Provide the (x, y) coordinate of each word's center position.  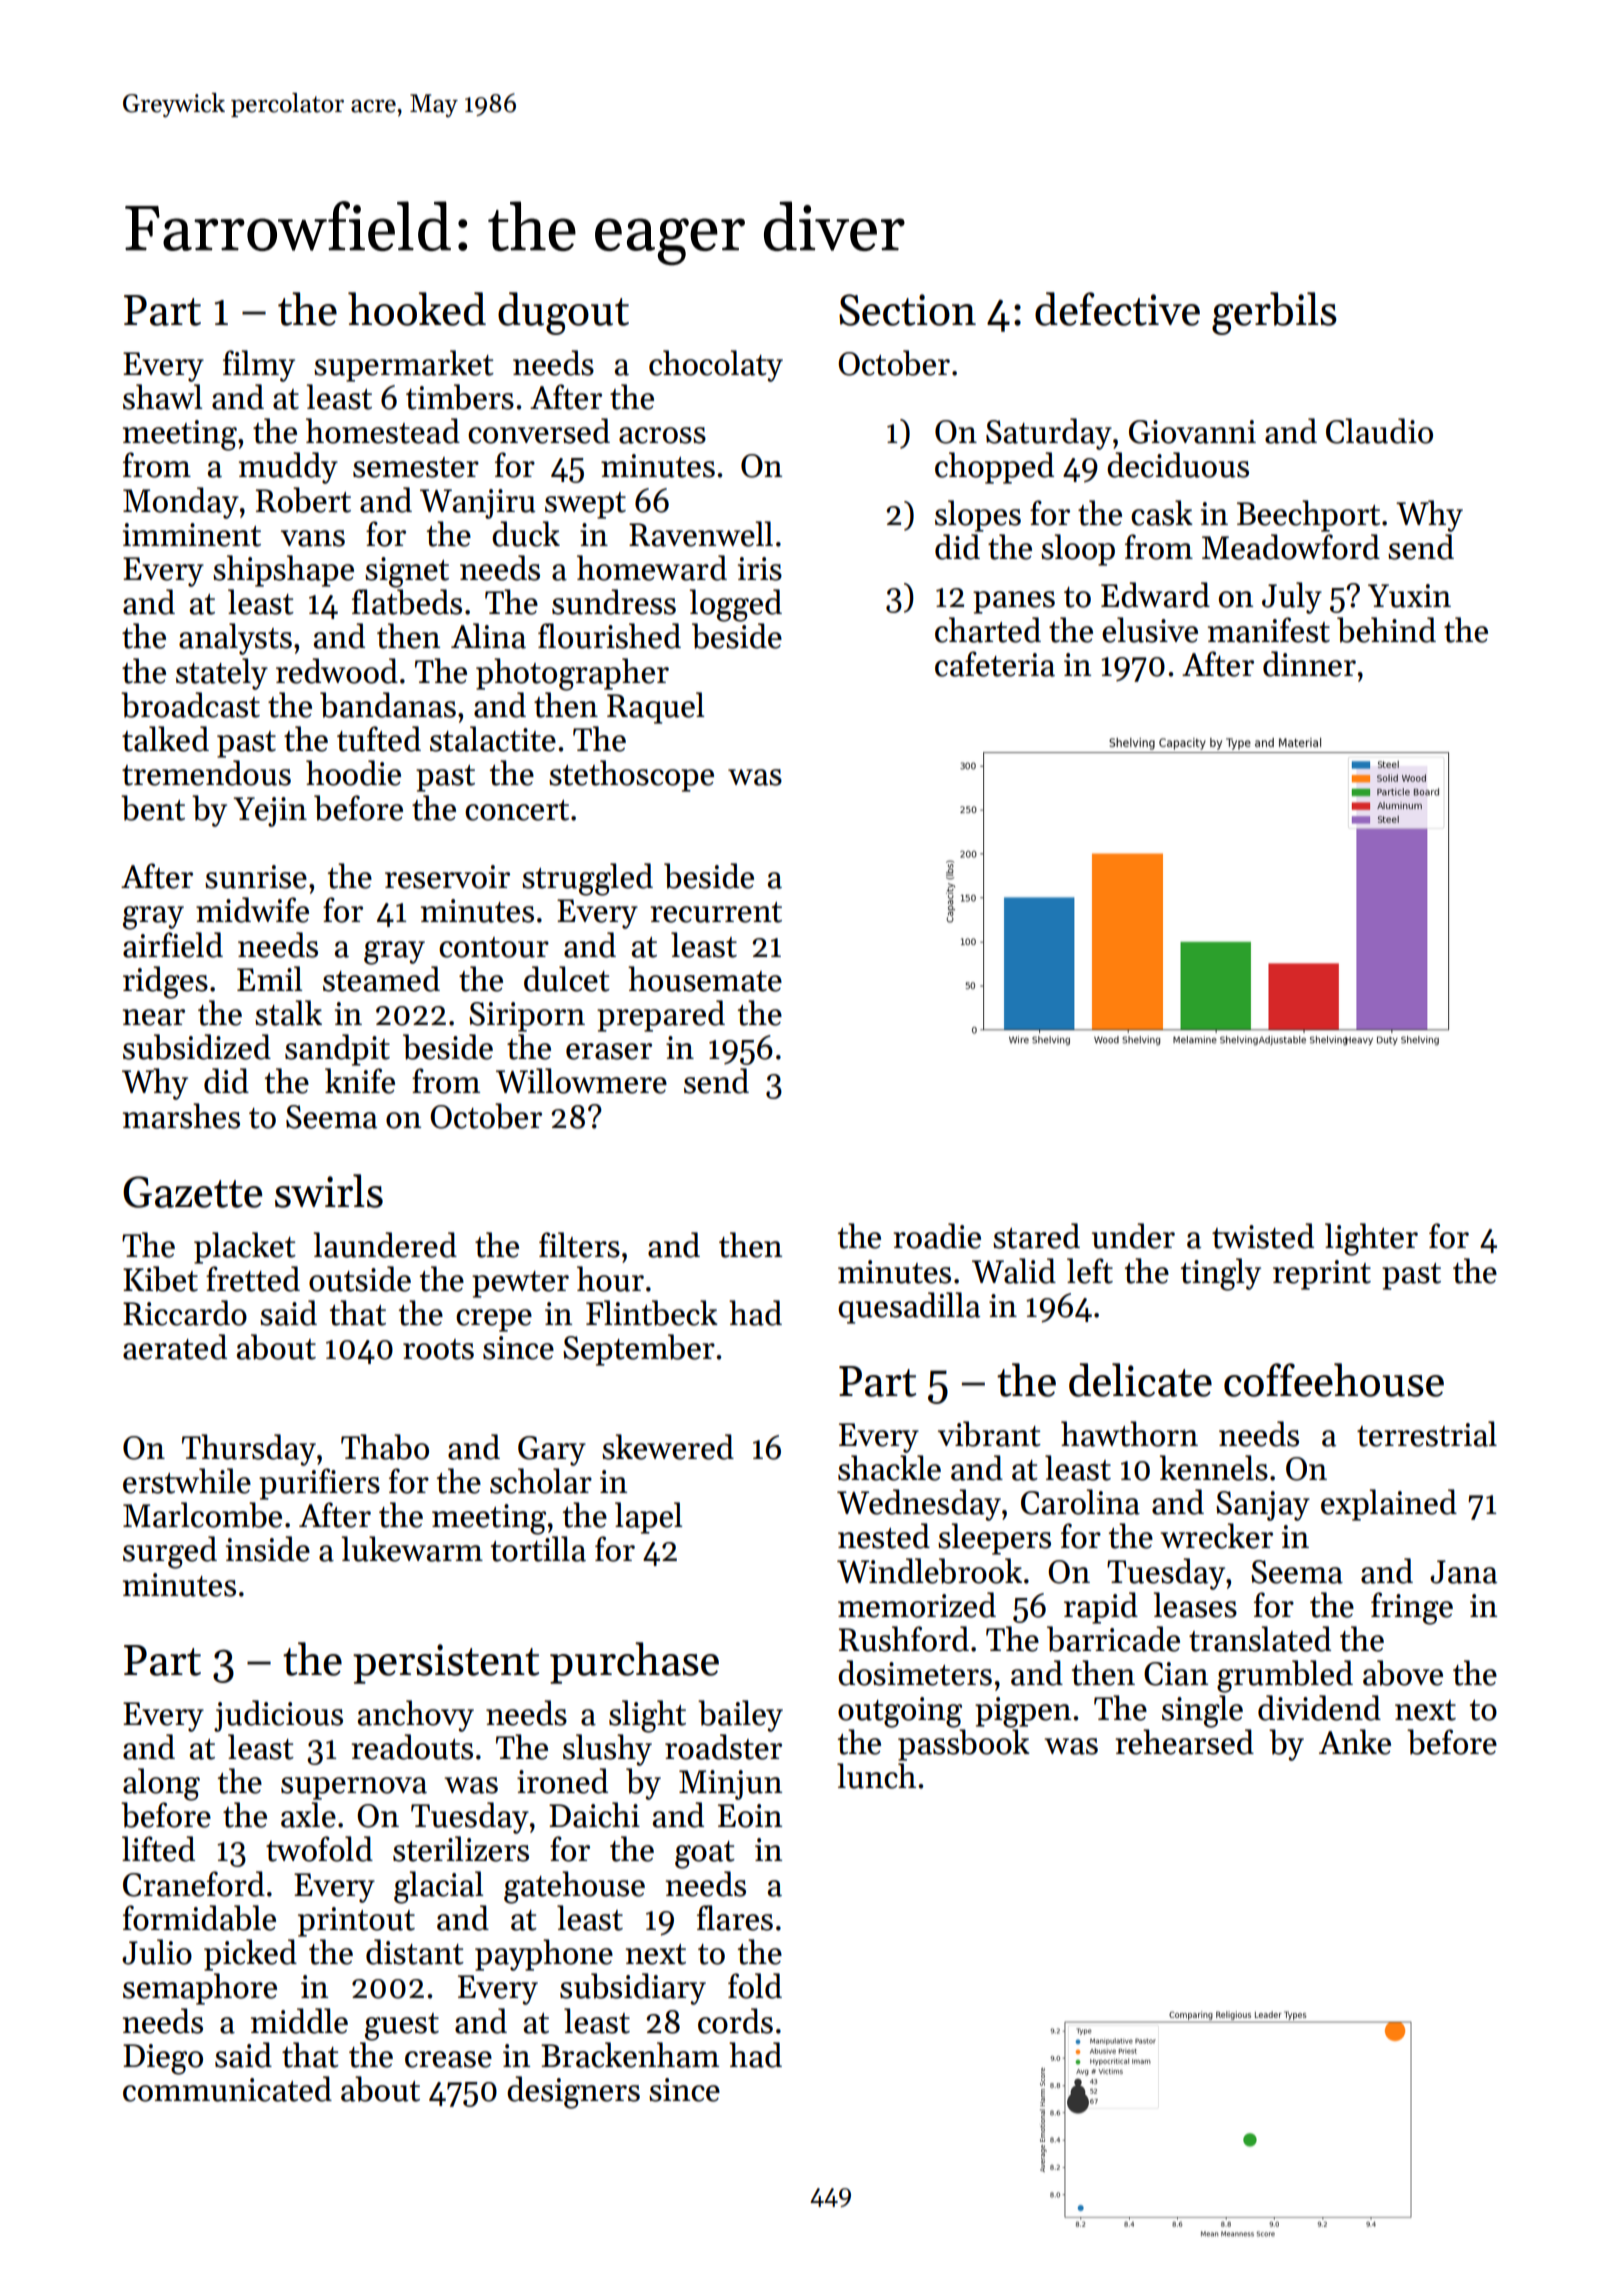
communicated (227, 2089)
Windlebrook (929, 1571)
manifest (1269, 630)
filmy (259, 366)
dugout (563, 313)
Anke (1355, 1742)
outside (360, 1279)
